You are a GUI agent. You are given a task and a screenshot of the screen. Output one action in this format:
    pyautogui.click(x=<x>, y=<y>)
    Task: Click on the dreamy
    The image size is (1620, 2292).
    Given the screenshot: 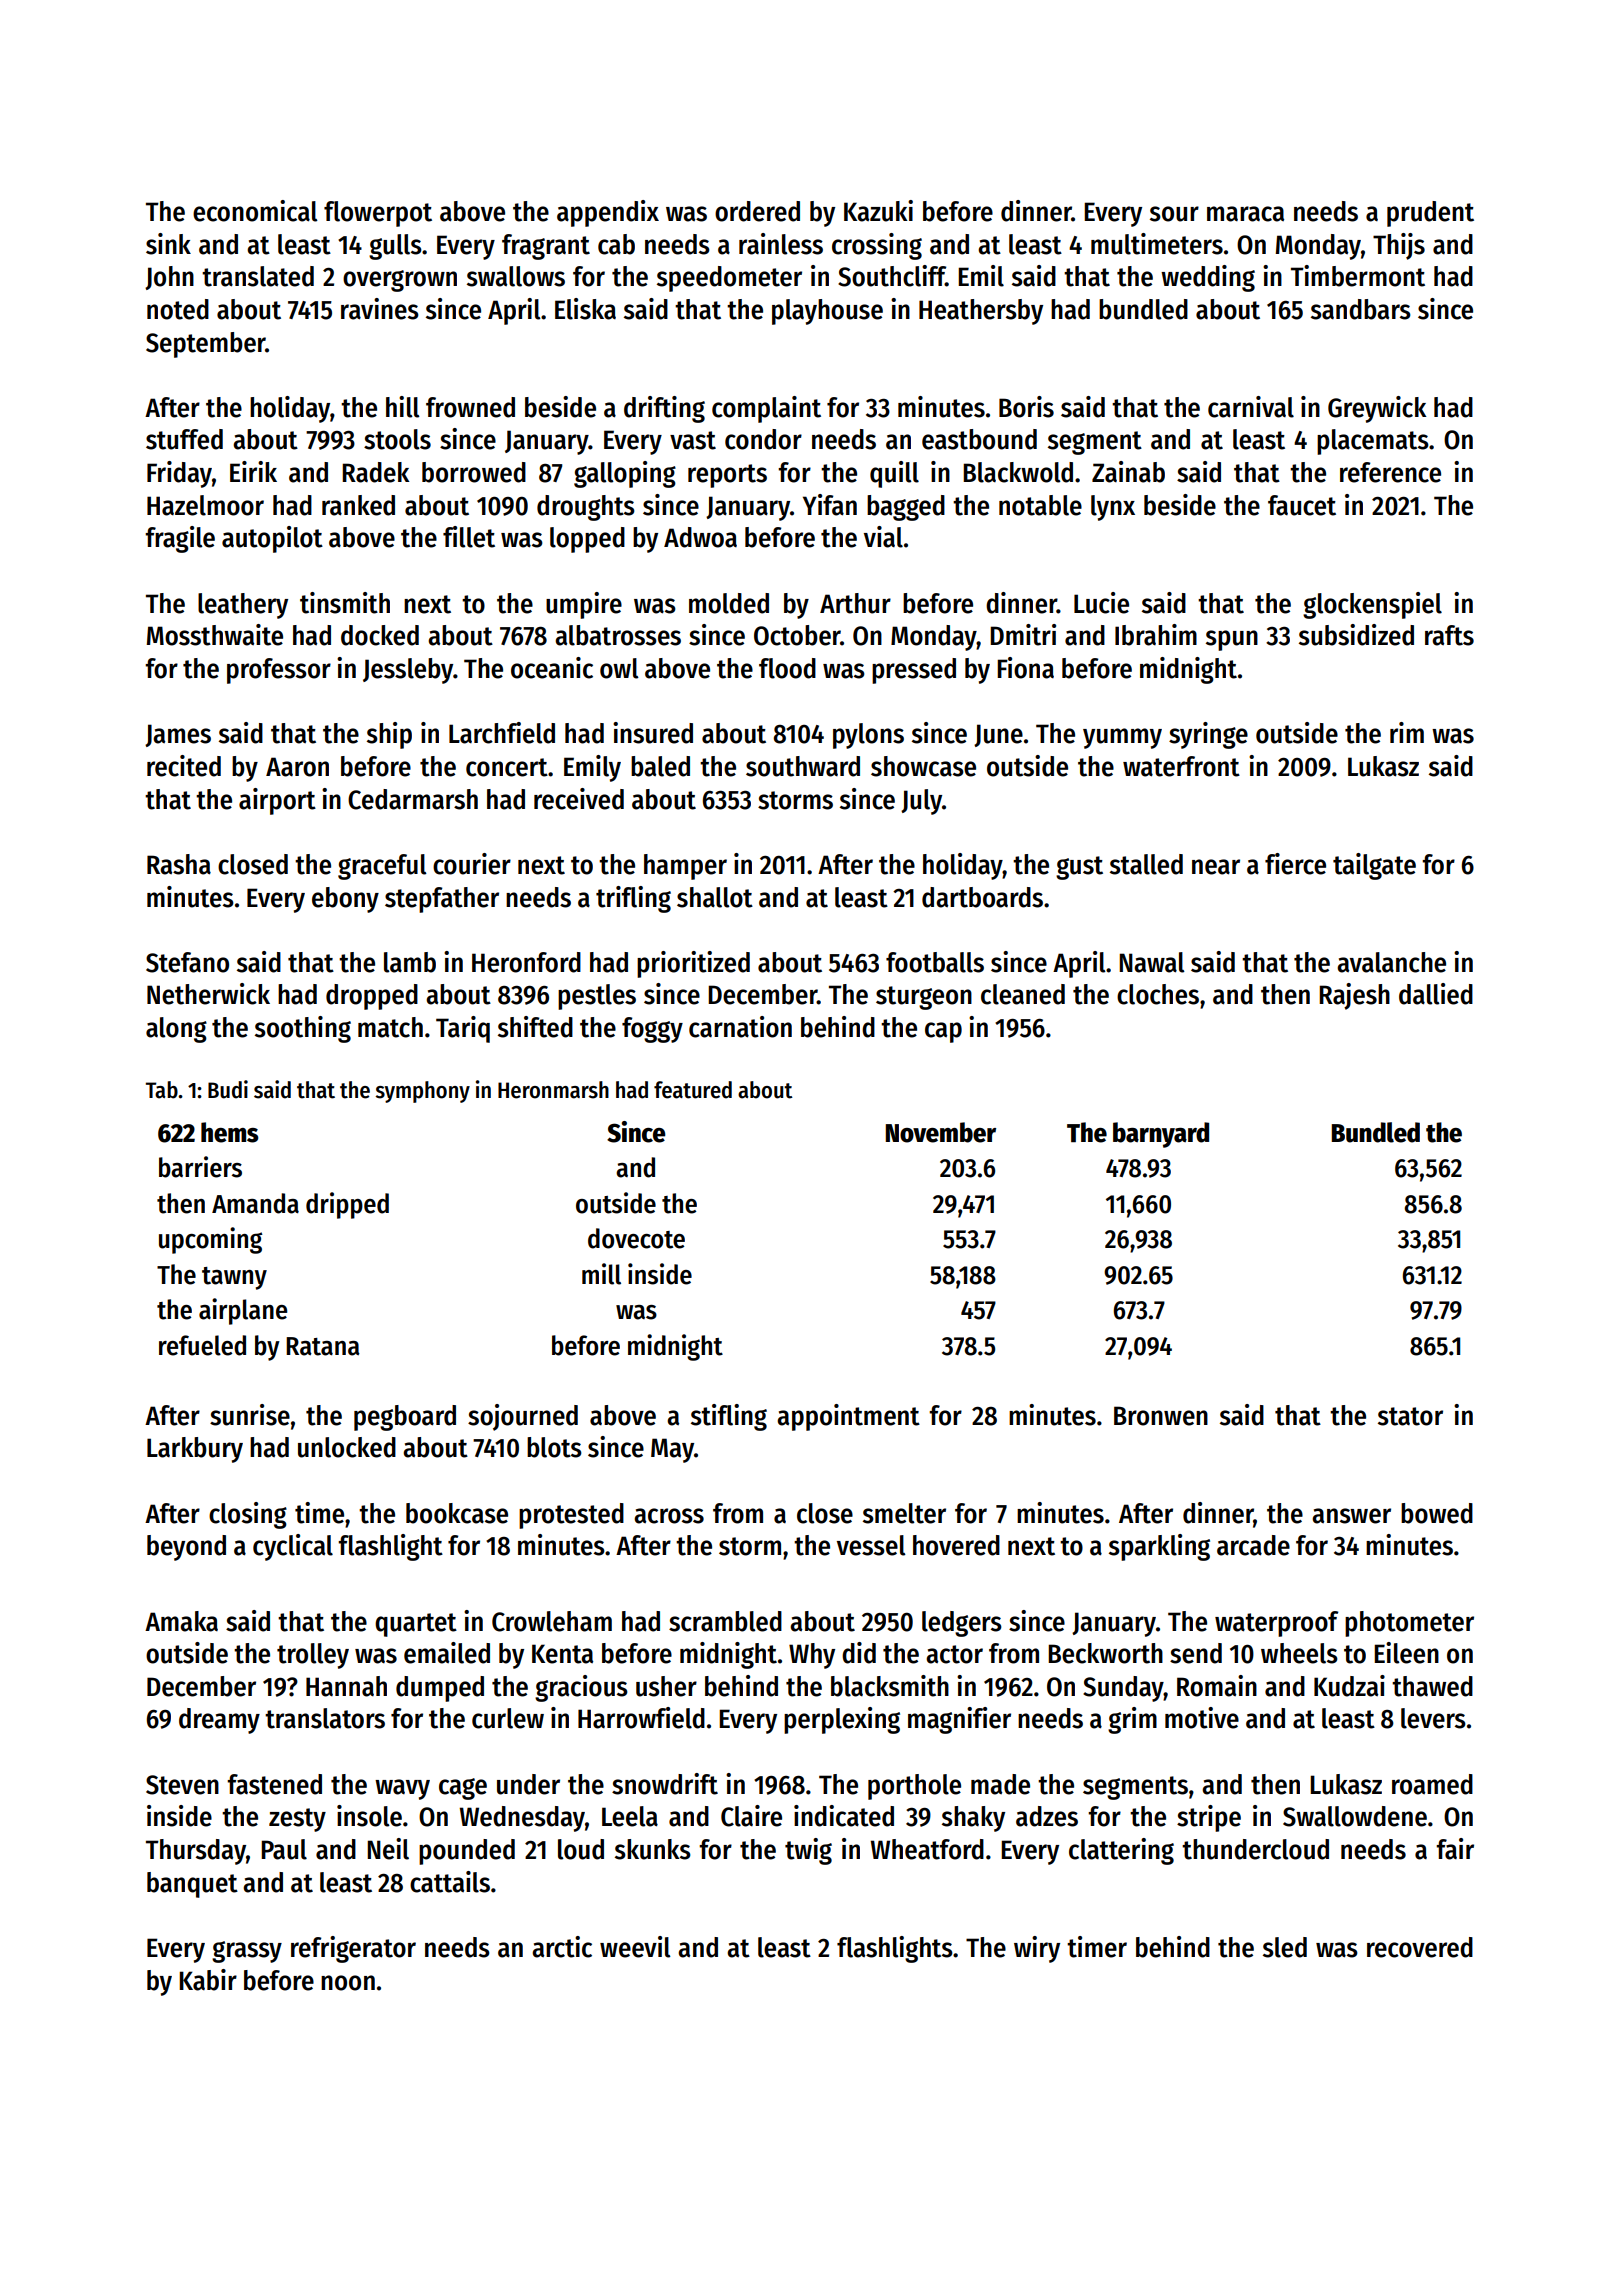 What is the action you would take?
    pyautogui.click(x=219, y=1721)
